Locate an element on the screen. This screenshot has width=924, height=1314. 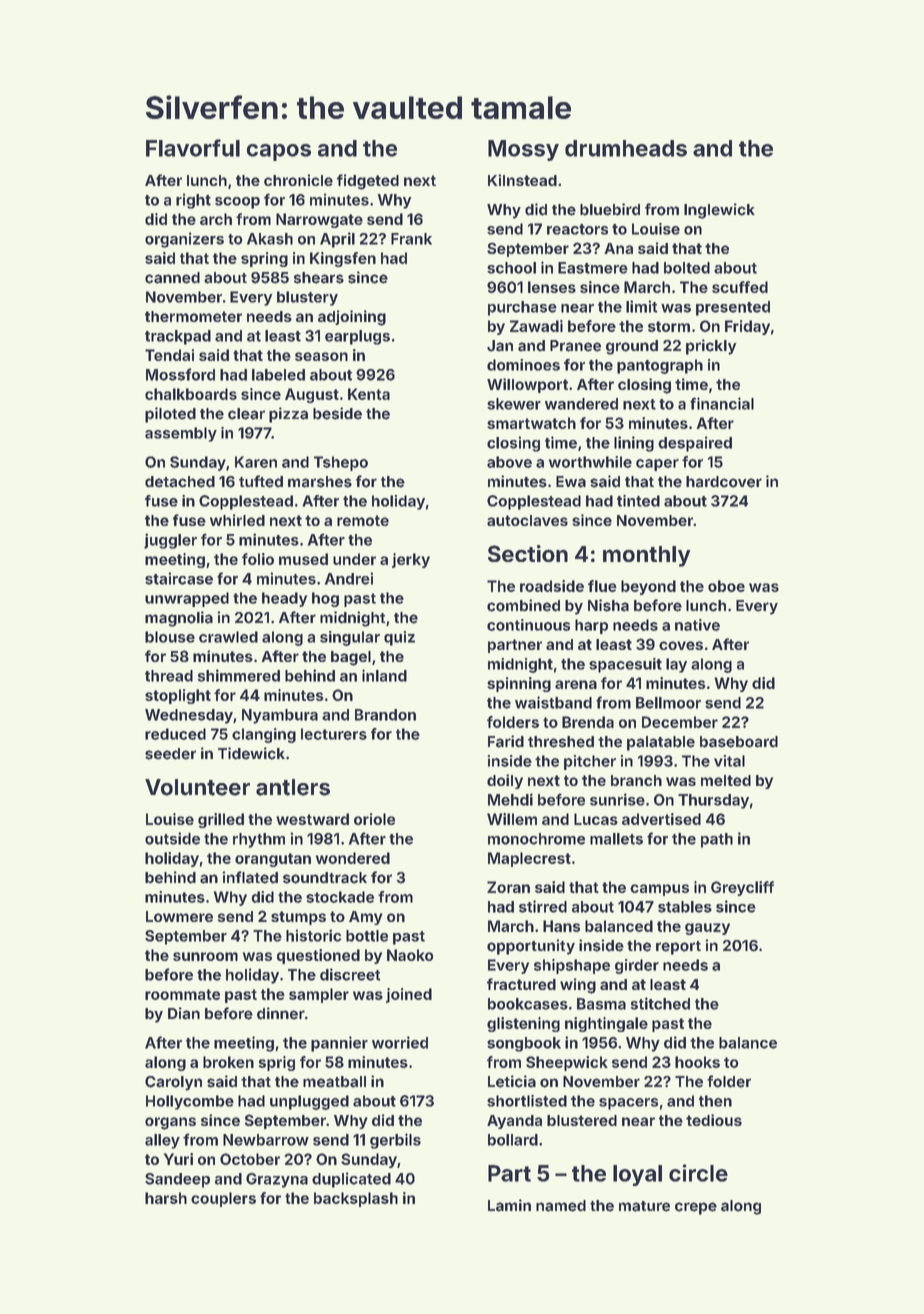
discreet is located at coordinates (350, 974).
